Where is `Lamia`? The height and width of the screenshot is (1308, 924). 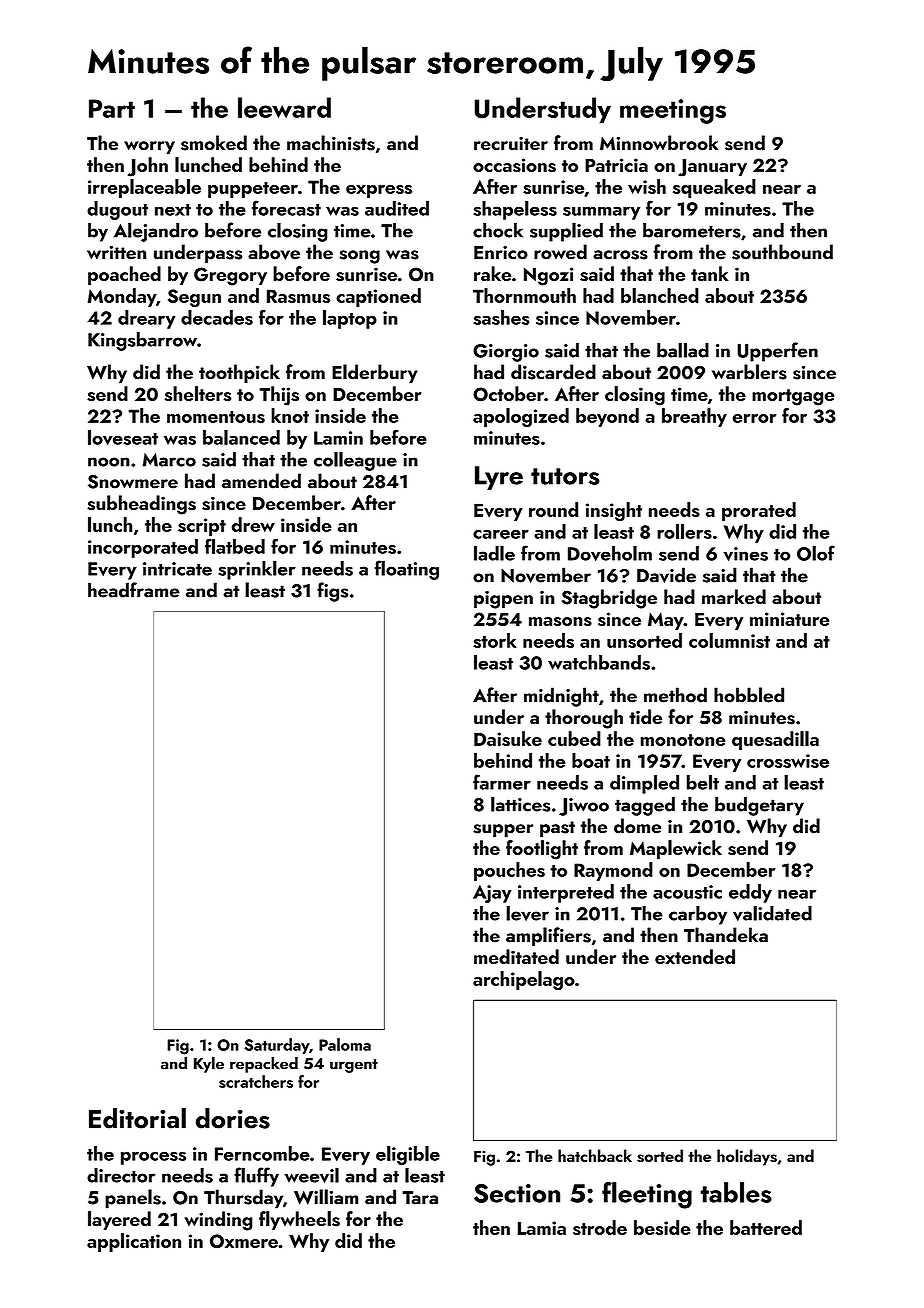 Lamia is located at coordinates (542, 1228).
